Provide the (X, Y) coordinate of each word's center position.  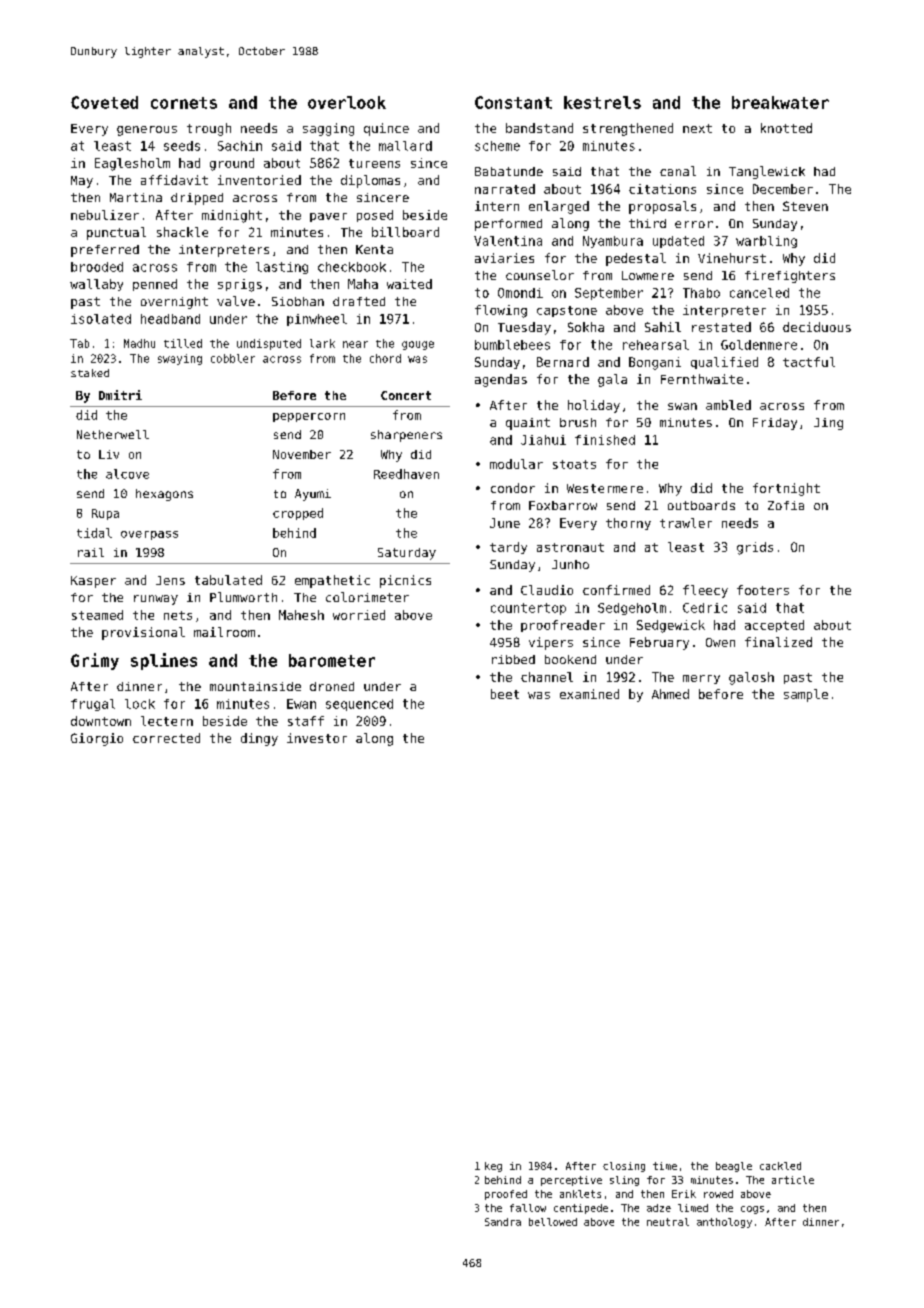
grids (755, 548)
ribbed (513, 659)
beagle (734, 1167)
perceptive (571, 1181)
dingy (259, 739)
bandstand (539, 128)
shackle (182, 232)
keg (493, 1167)
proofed (506, 1195)
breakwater (780, 102)
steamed (97, 615)
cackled (780, 1166)
